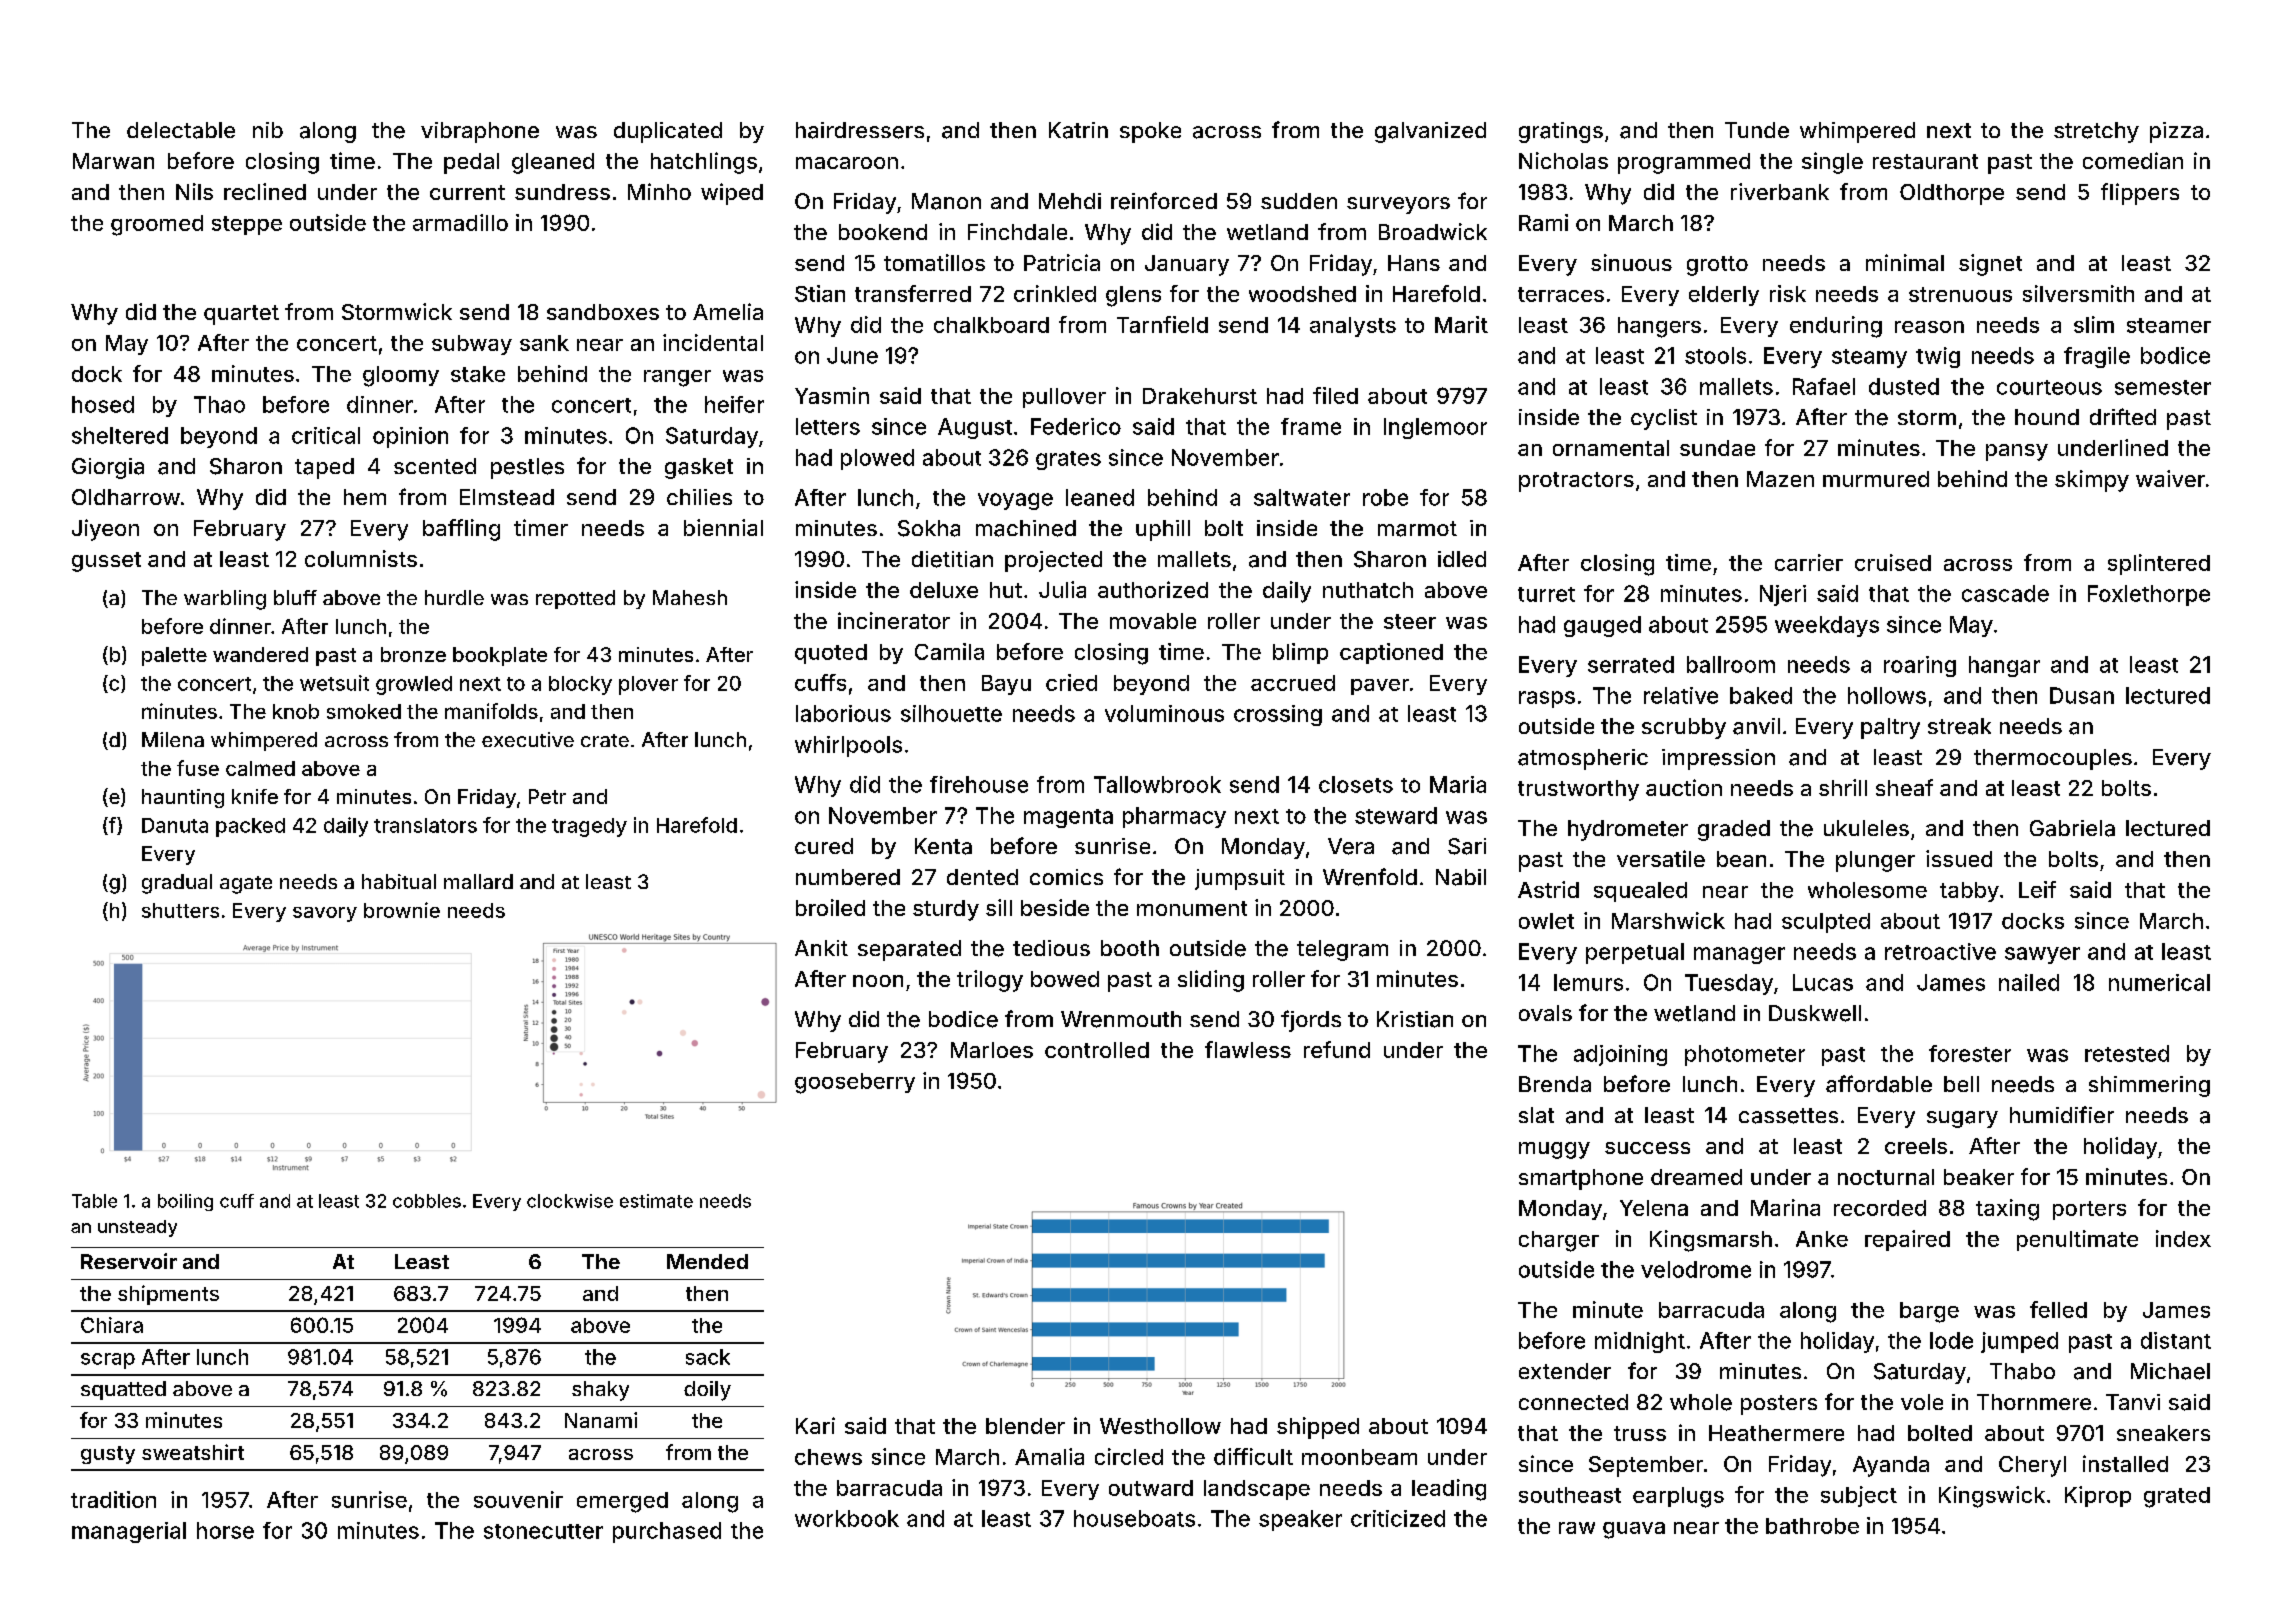 The width and height of the screenshot is (2282, 1614). What do you see at coordinates (605, 740) in the screenshot?
I see `crate` at bounding box center [605, 740].
